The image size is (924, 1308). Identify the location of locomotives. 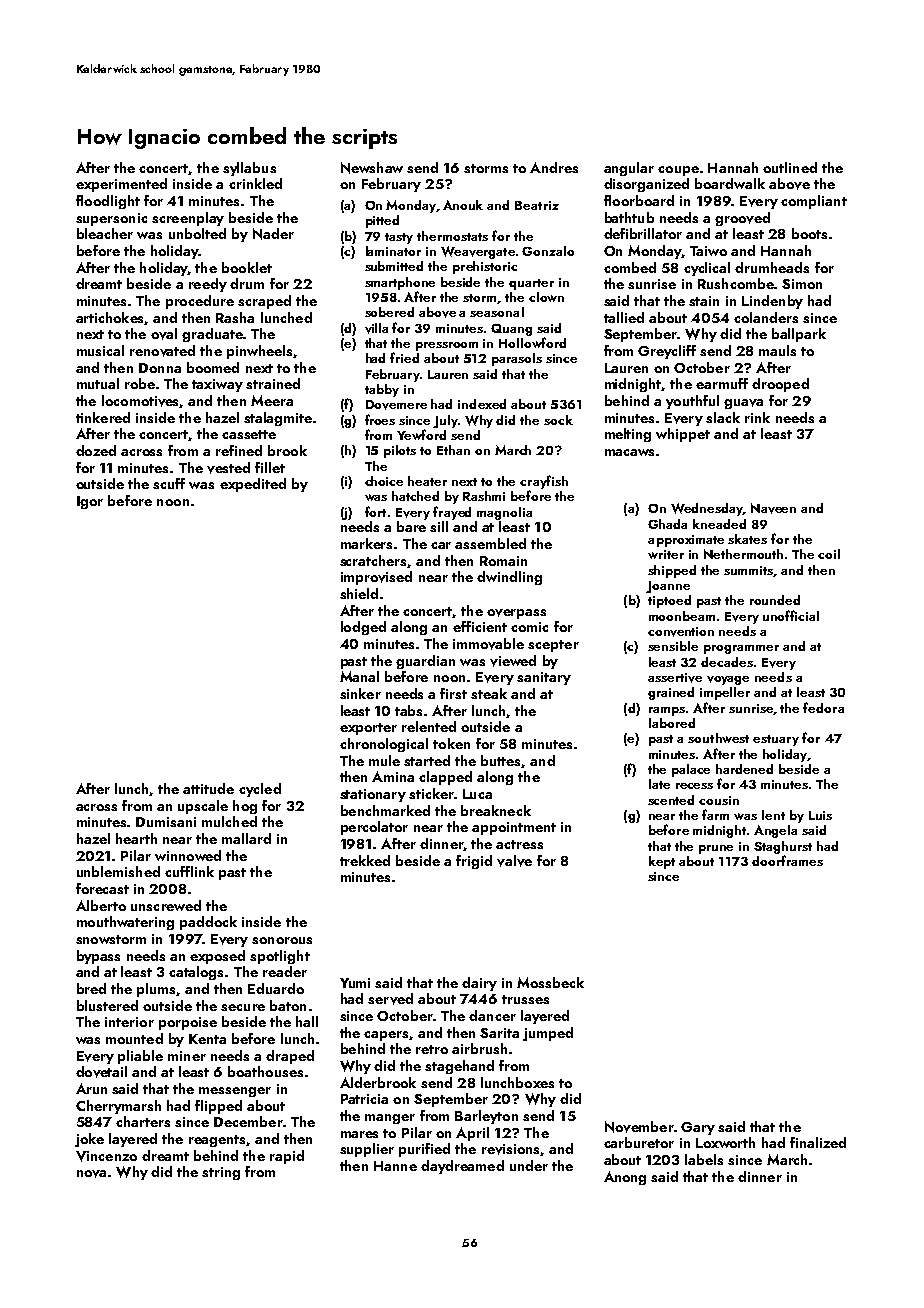
(141, 401).
